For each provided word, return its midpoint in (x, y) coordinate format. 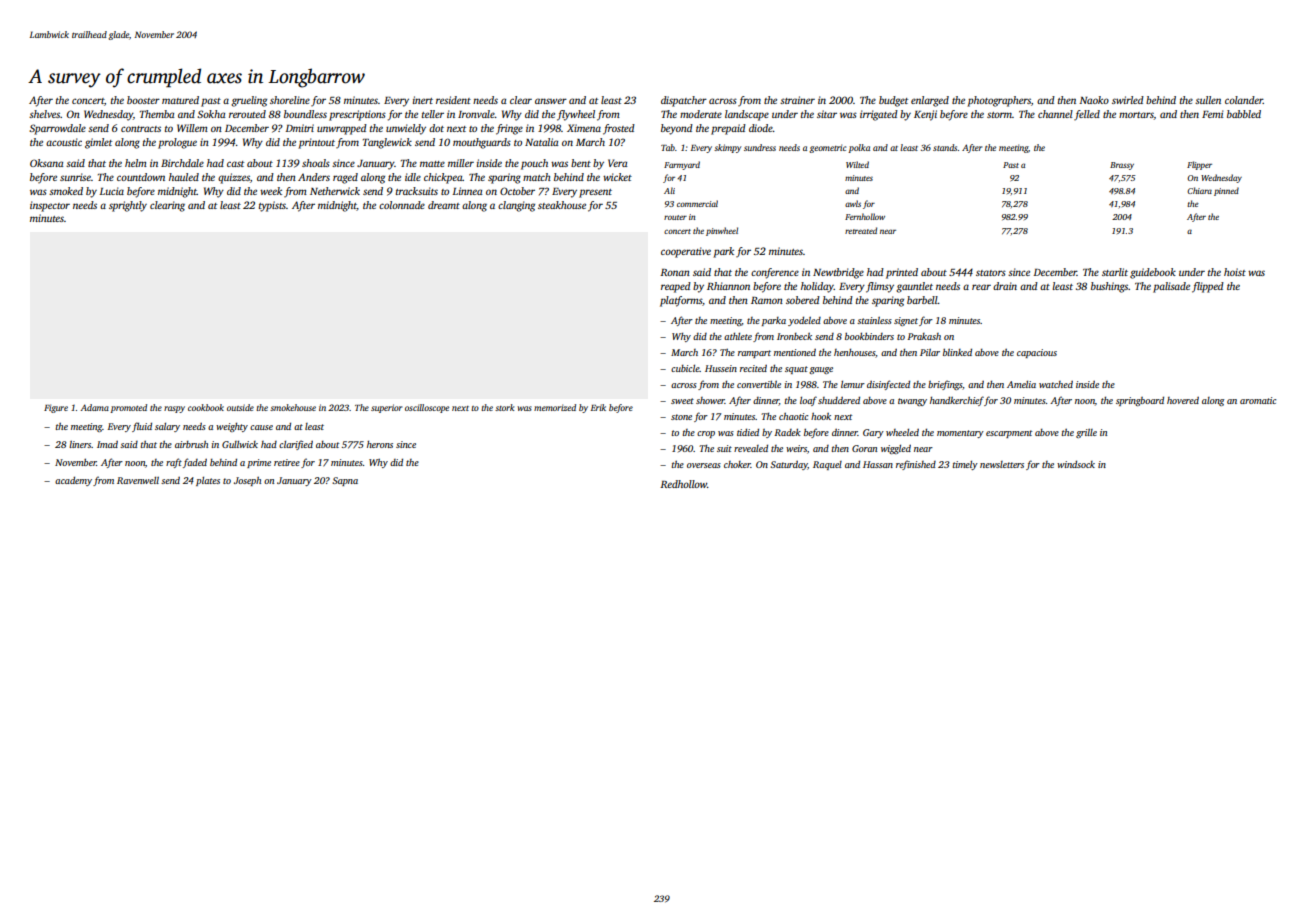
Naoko (1094, 100)
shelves (45, 114)
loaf (808, 401)
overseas (704, 465)
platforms (681, 301)
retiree (287, 462)
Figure (56, 408)
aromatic (1258, 400)
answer (551, 101)
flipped (1208, 287)
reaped (676, 287)
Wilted (857, 164)
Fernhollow (865, 216)
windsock (1076, 464)
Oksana (46, 163)
